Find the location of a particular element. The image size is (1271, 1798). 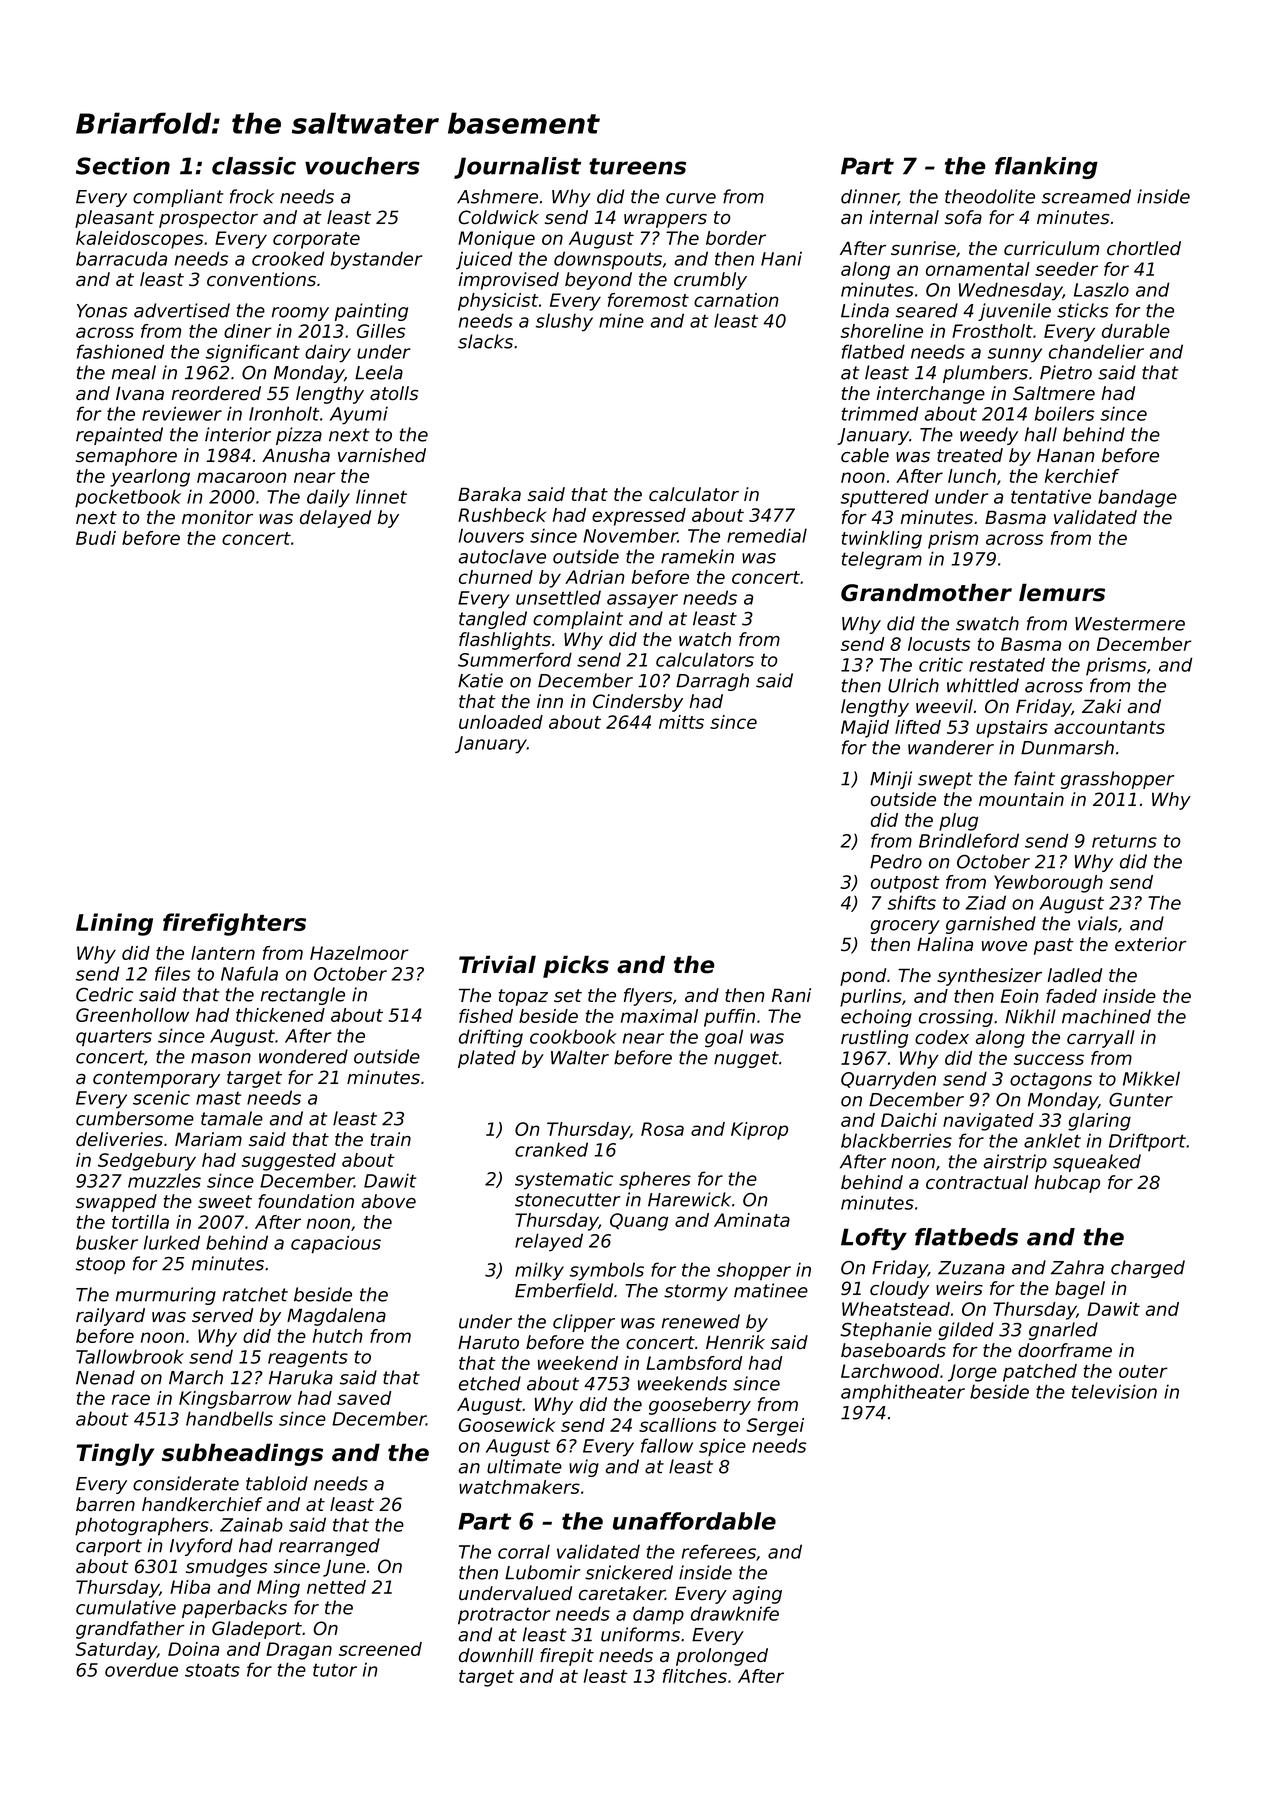

monitor is located at coordinates (217, 517).
